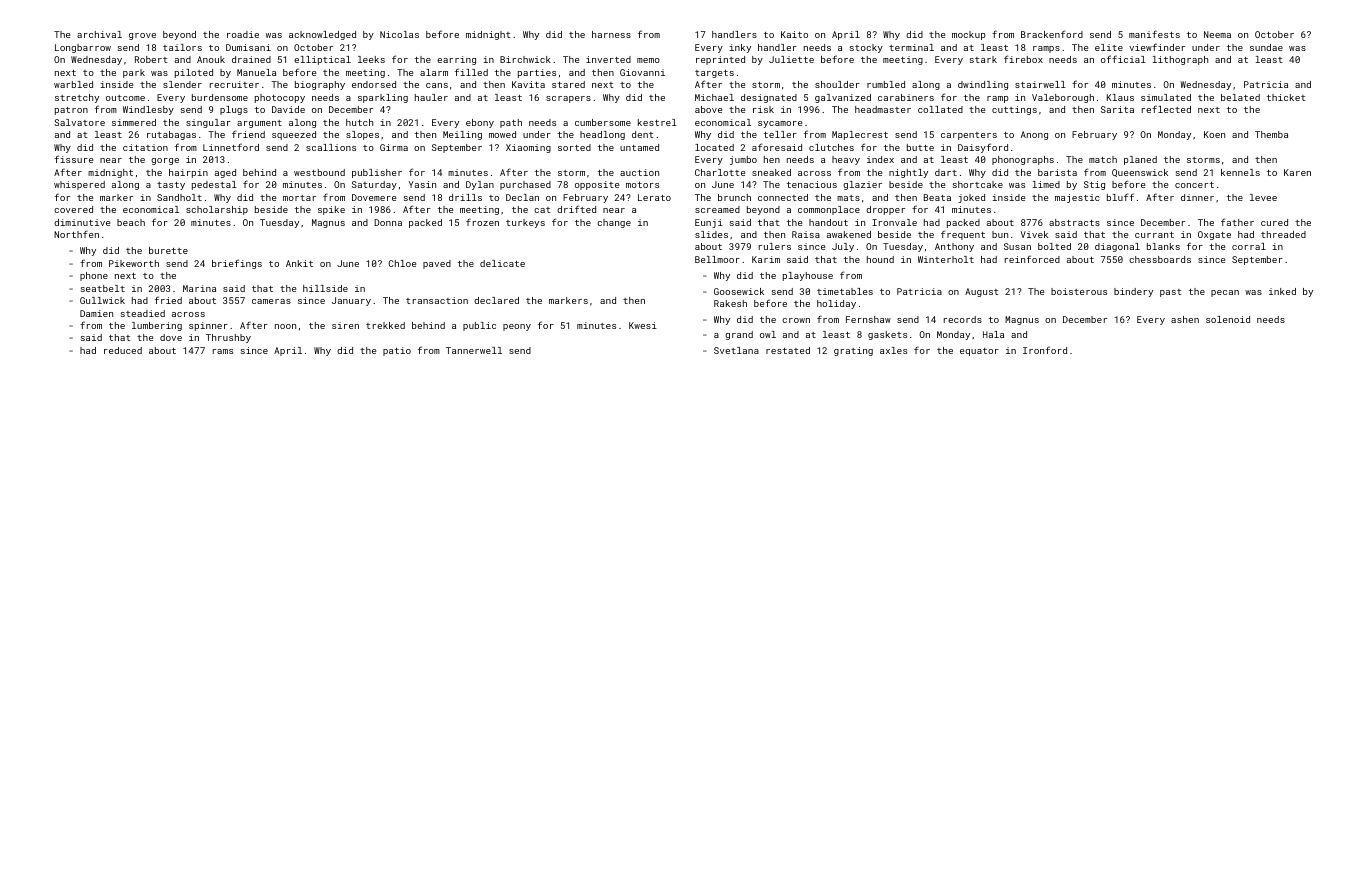 This document has height=887, width=1372. Describe the element at coordinates (188, 173) in the document. I see `hairpin` at that location.
